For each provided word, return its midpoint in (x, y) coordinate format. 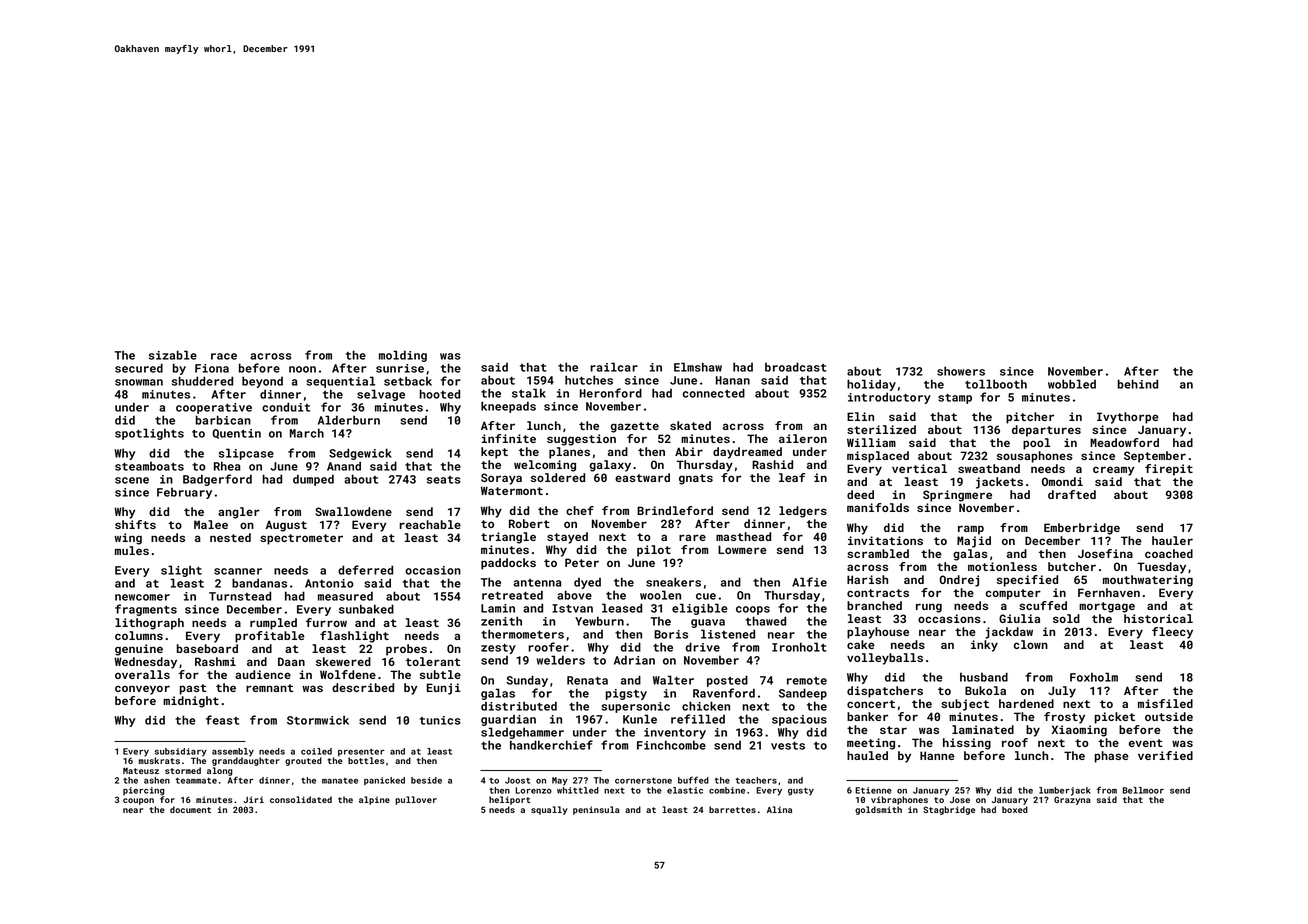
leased (622, 608)
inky (984, 646)
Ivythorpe (1128, 418)
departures (1046, 431)
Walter (673, 680)
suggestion (581, 440)
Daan (291, 661)
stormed (183, 770)
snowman (139, 382)
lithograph (149, 624)
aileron (803, 438)
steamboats (149, 466)
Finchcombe (671, 745)
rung (929, 608)
